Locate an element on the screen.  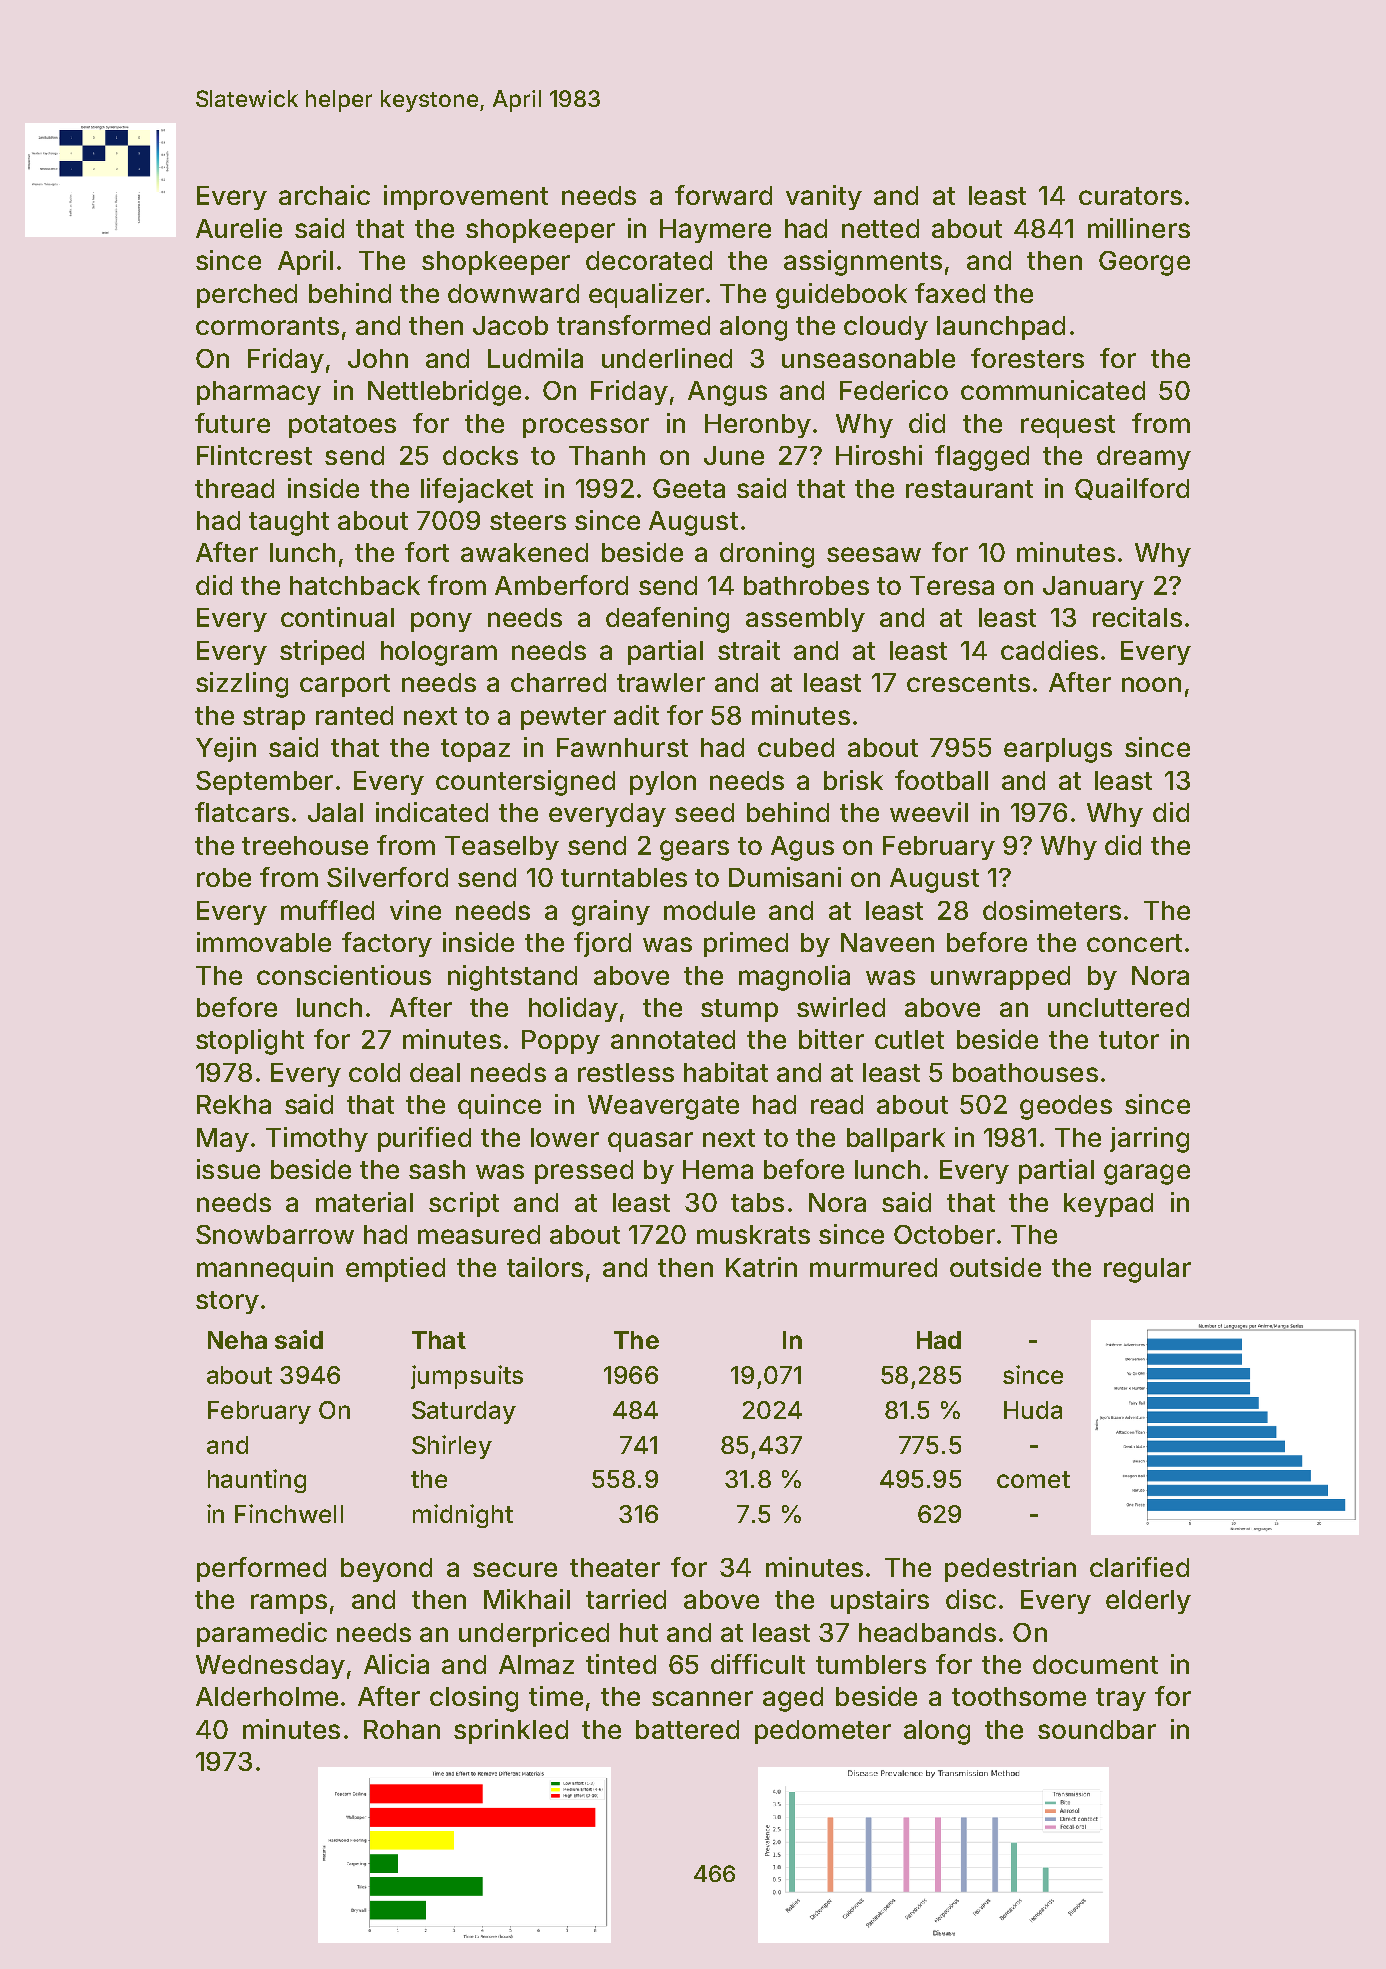
pony is located at coordinates (441, 622).
